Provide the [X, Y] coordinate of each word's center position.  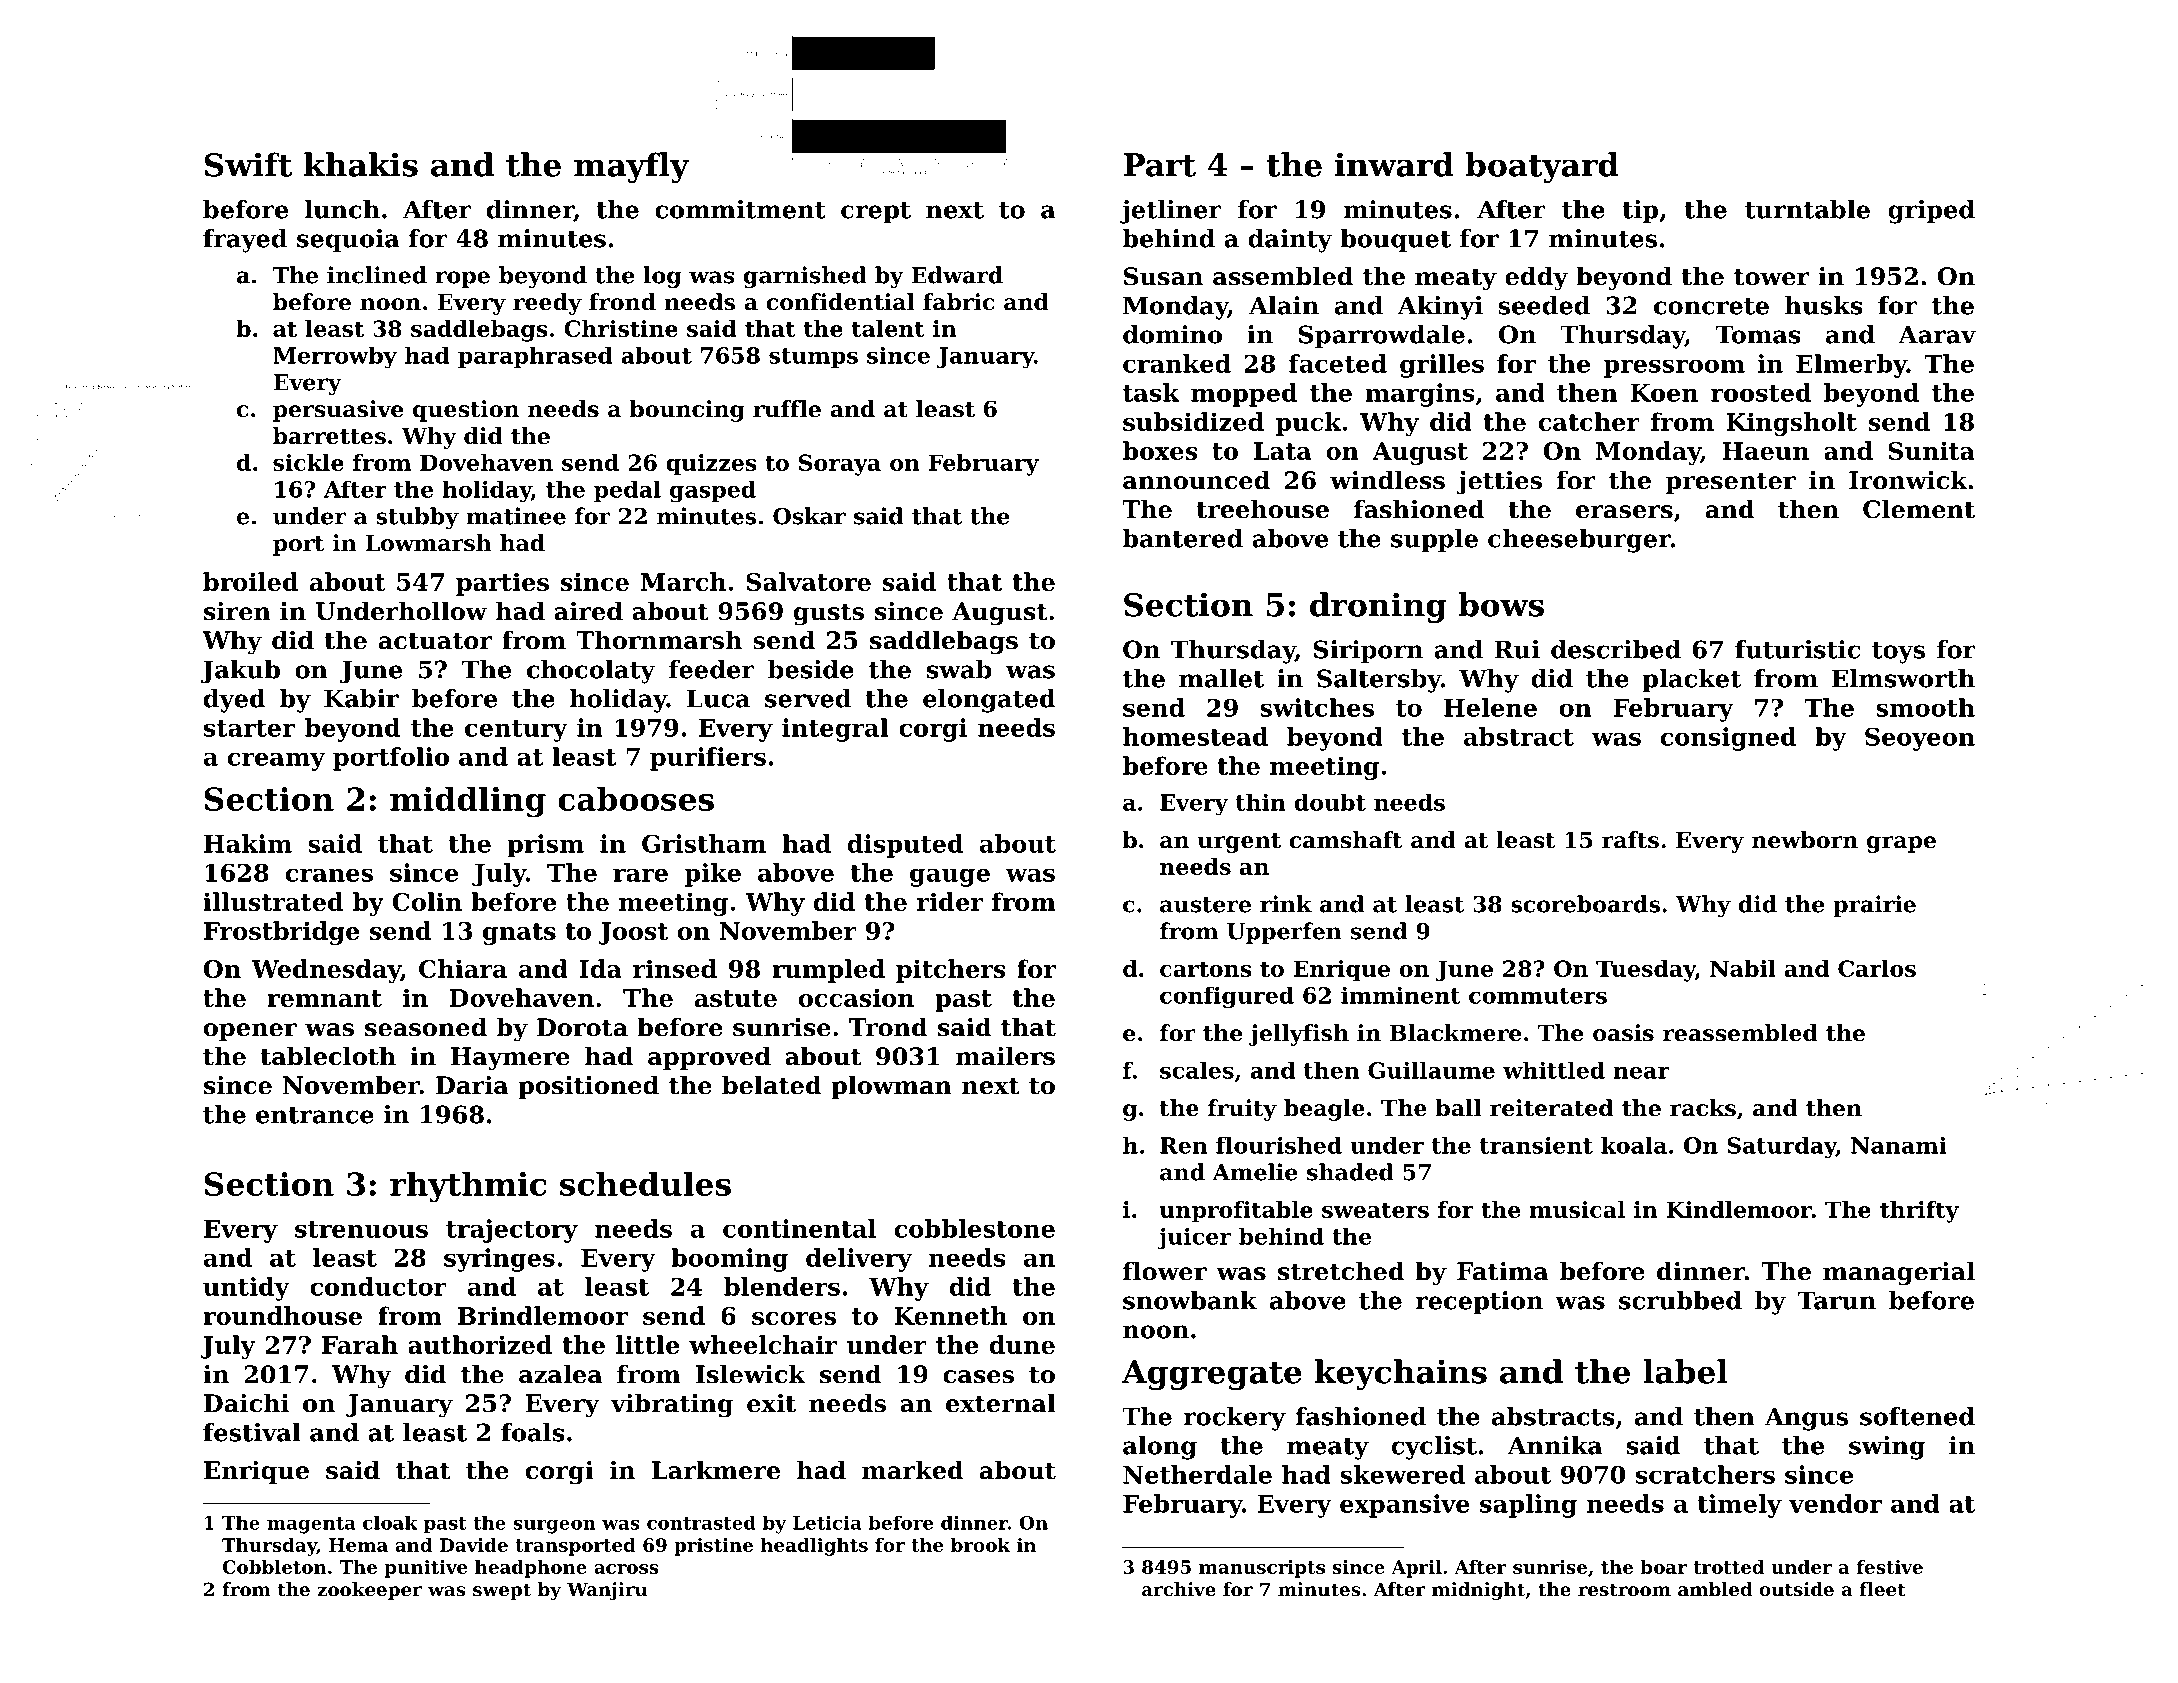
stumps [813, 358]
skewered [1402, 1474]
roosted [1761, 392]
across [626, 1569]
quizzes [711, 465]
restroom [1624, 1590]
